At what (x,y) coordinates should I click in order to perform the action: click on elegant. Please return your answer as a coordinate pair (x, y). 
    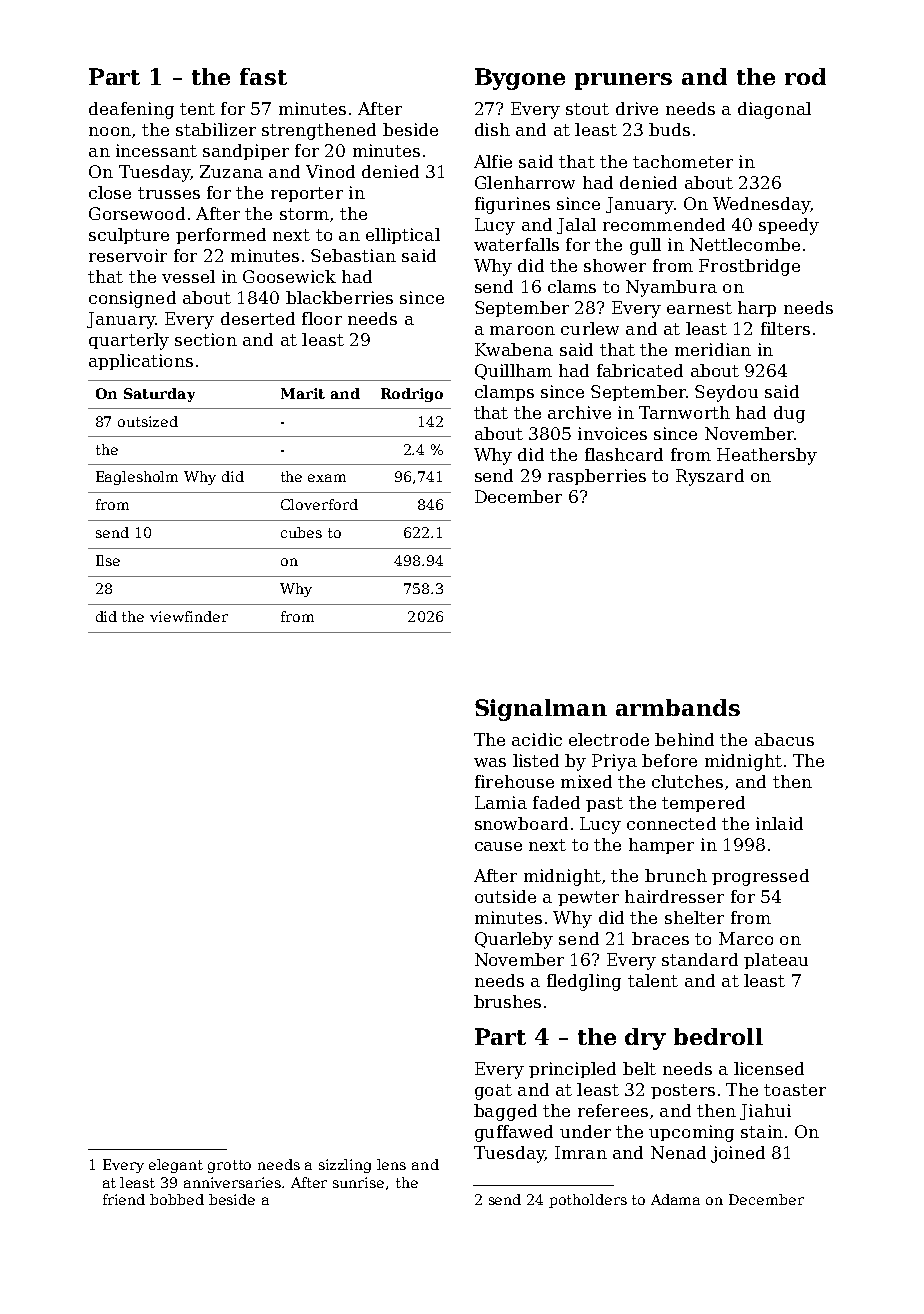
    Looking at the image, I should click on (176, 1166).
